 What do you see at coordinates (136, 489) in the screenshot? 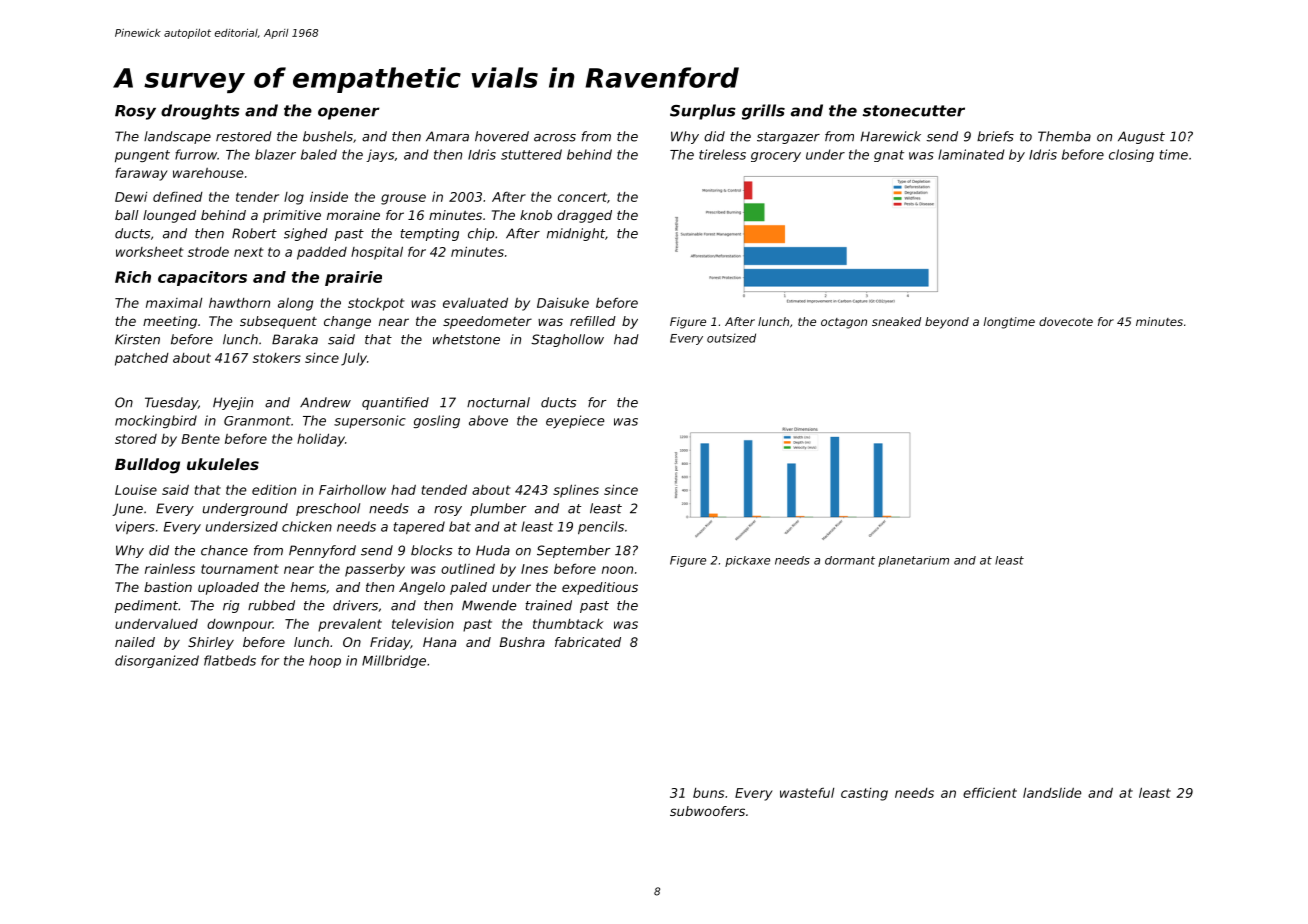
I see `Louise` at bounding box center [136, 489].
